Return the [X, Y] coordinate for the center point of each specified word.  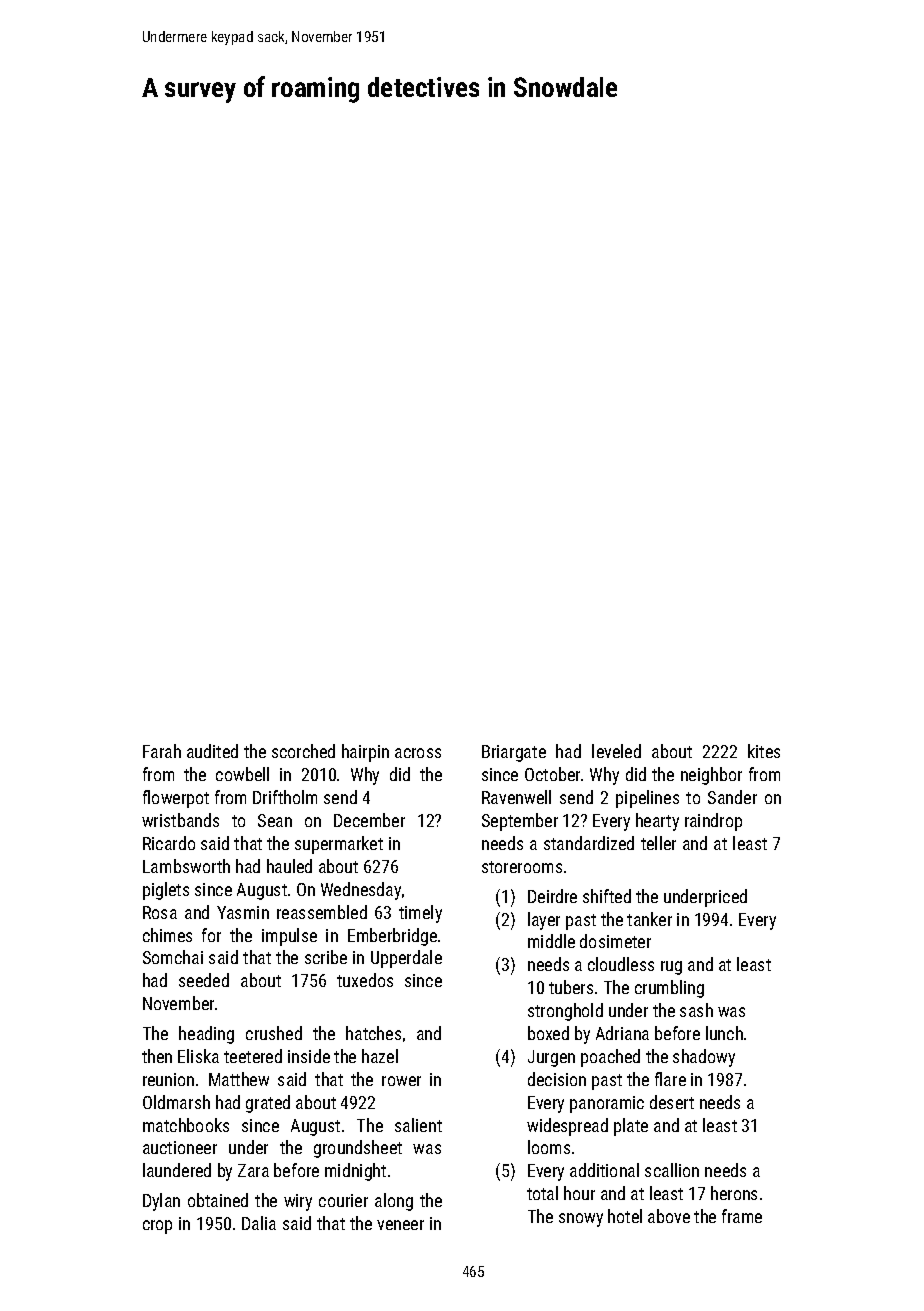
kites [764, 751]
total [542, 1193]
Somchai [173, 957]
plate [631, 1127]
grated [268, 1104]
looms [549, 1147]
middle [551, 941]
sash [696, 1010]
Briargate [514, 753]
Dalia [259, 1223]
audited [212, 751]
